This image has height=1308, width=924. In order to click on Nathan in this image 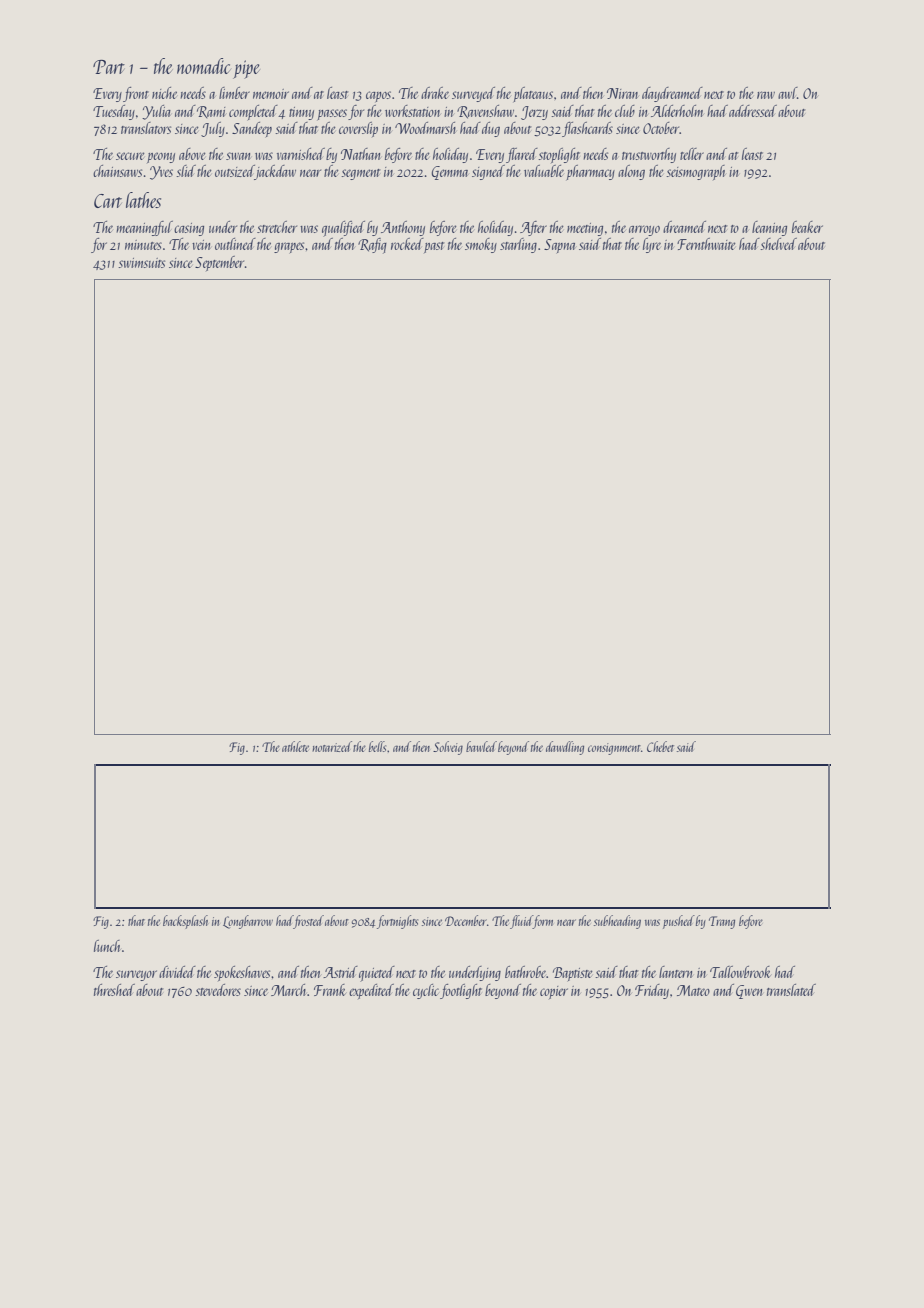, I will do `click(361, 154)`.
